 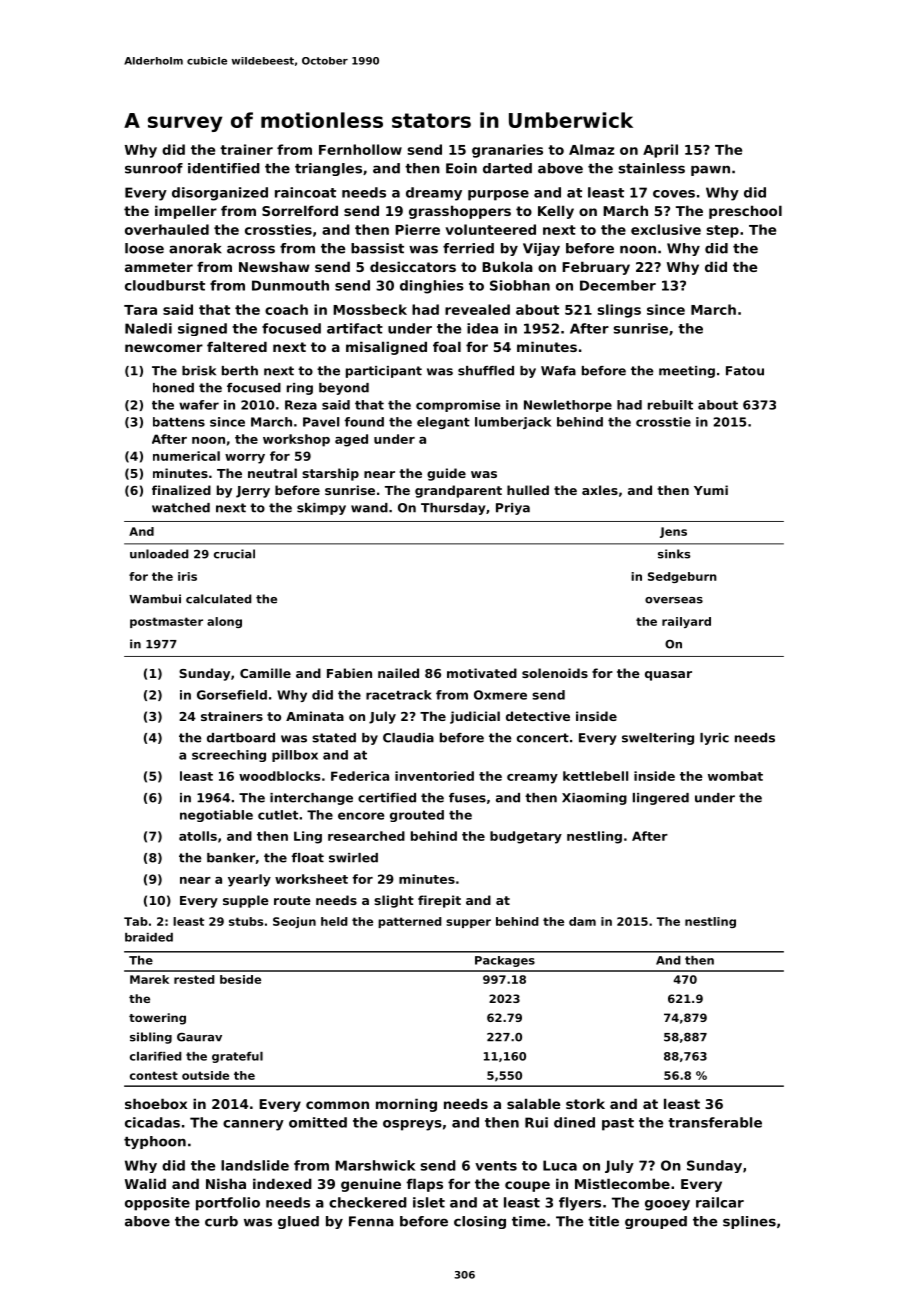 I want to click on Jens, so click(x=673, y=532).
